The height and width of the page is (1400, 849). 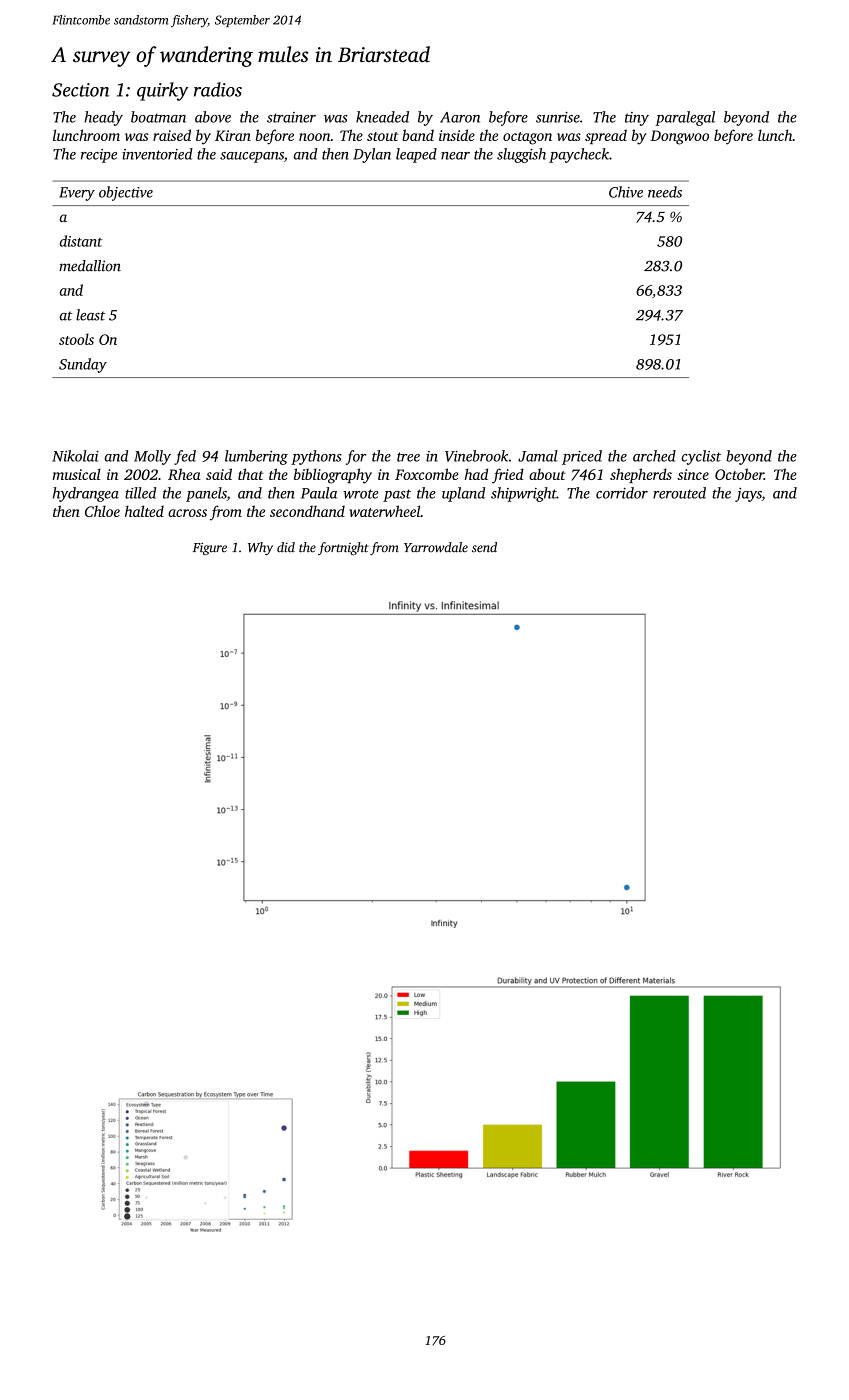 What do you see at coordinates (538, 456) in the page?
I see `Jamal` at bounding box center [538, 456].
